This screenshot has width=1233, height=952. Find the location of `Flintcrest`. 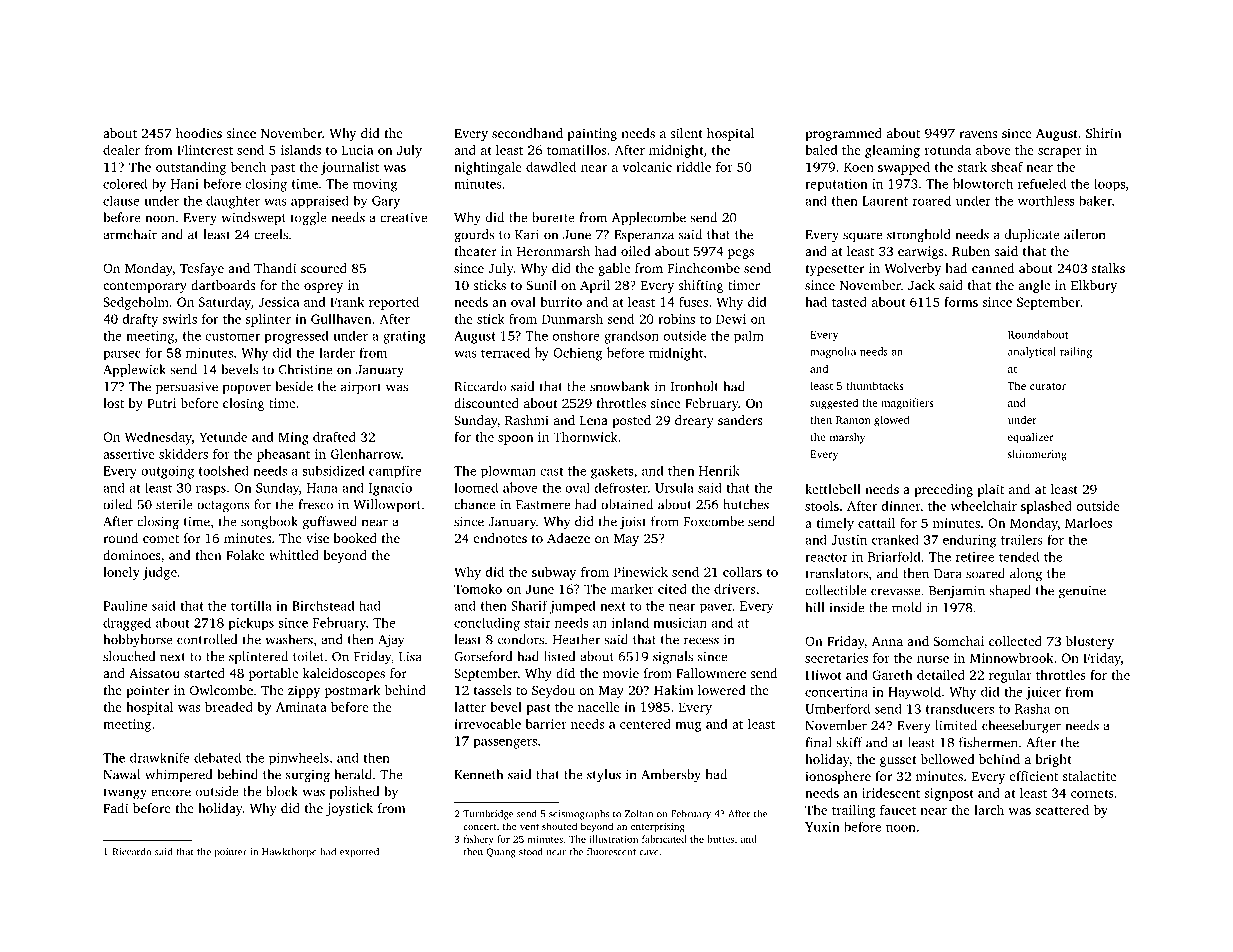

Flintcrest is located at coordinates (205, 150).
